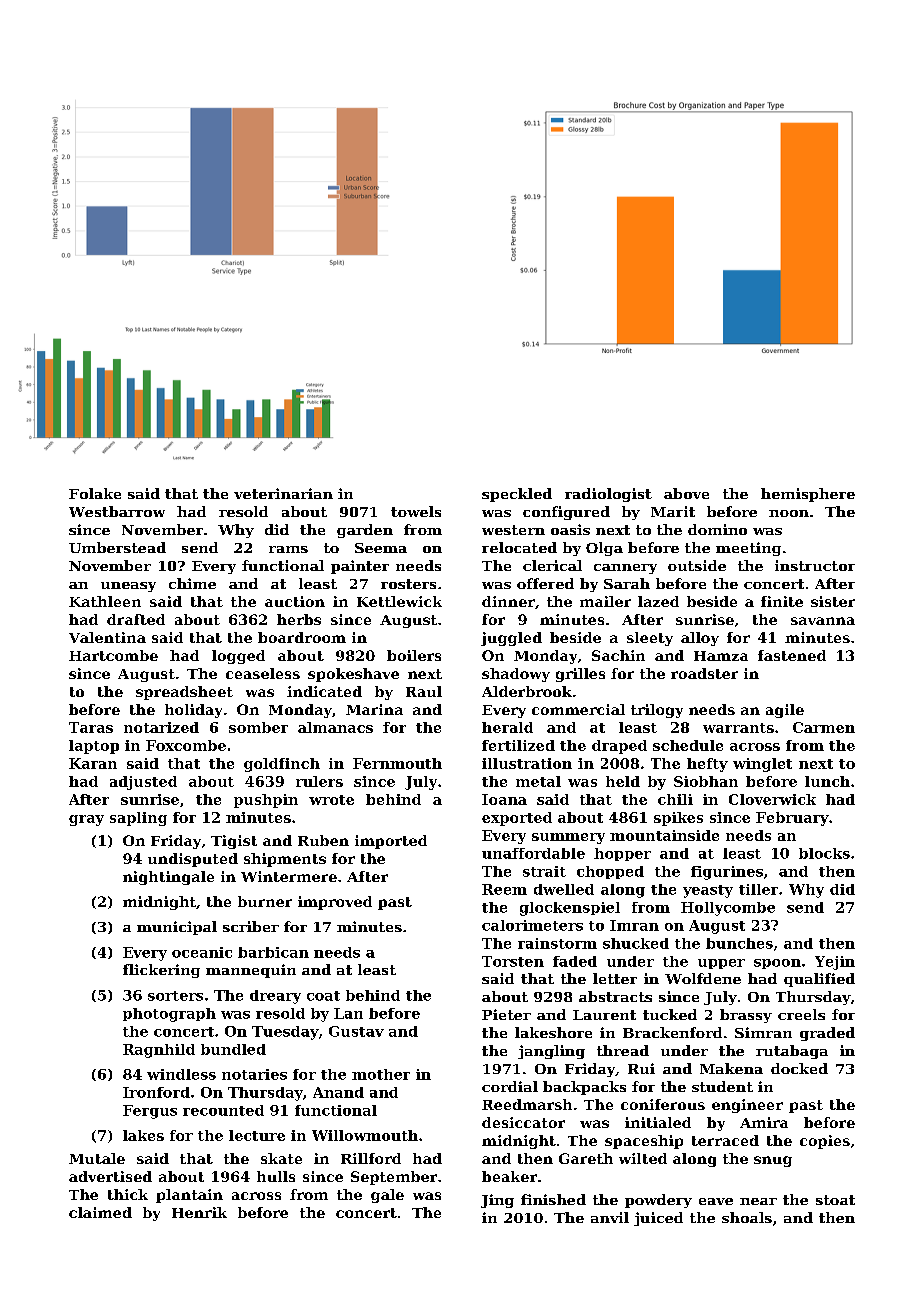 The height and width of the page is (1308, 924). What do you see at coordinates (150, 1112) in the page?
I see `Fergus` at bounding box center [150, 1112].
